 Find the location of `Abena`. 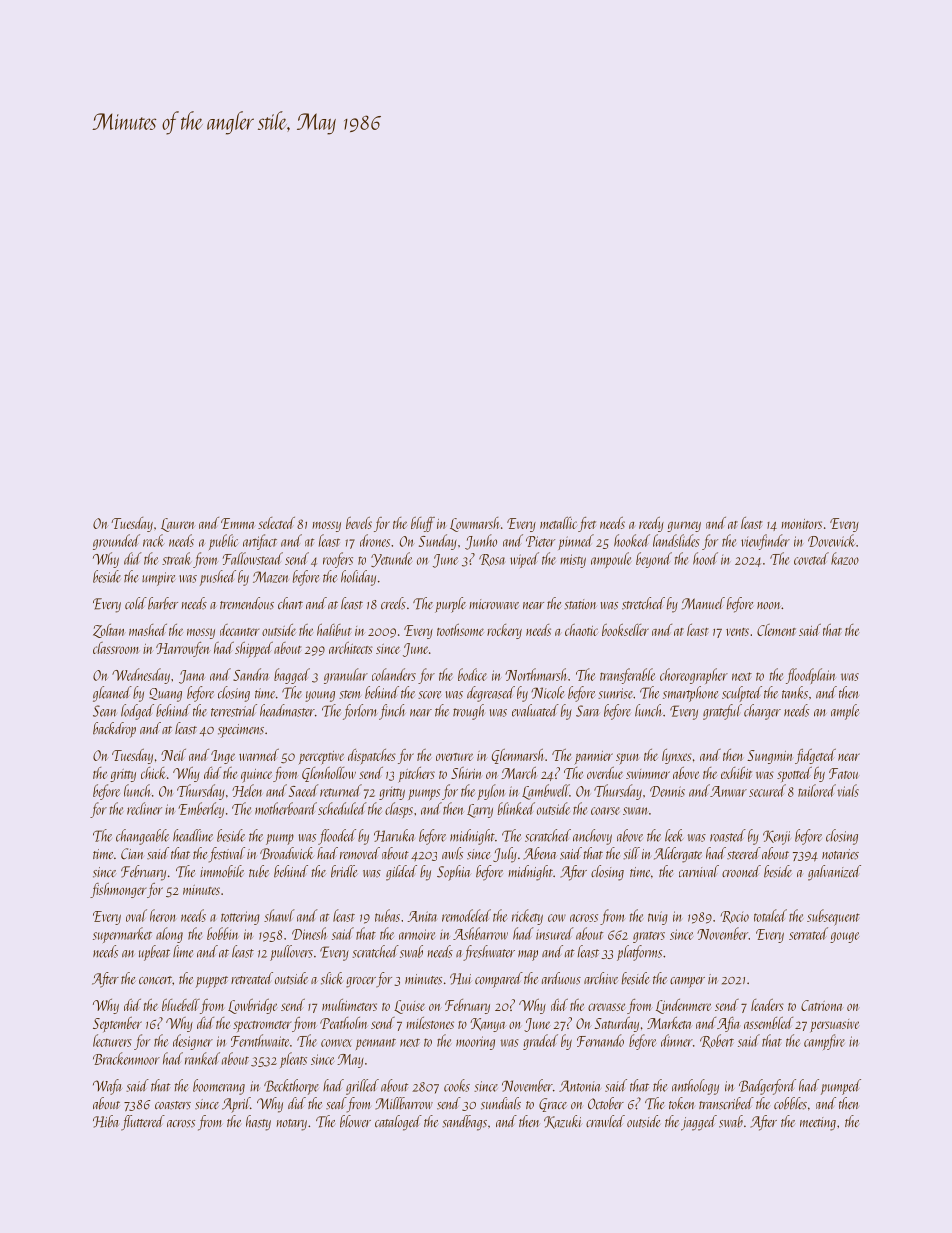

Abena is located at coordinates (540, 853).
